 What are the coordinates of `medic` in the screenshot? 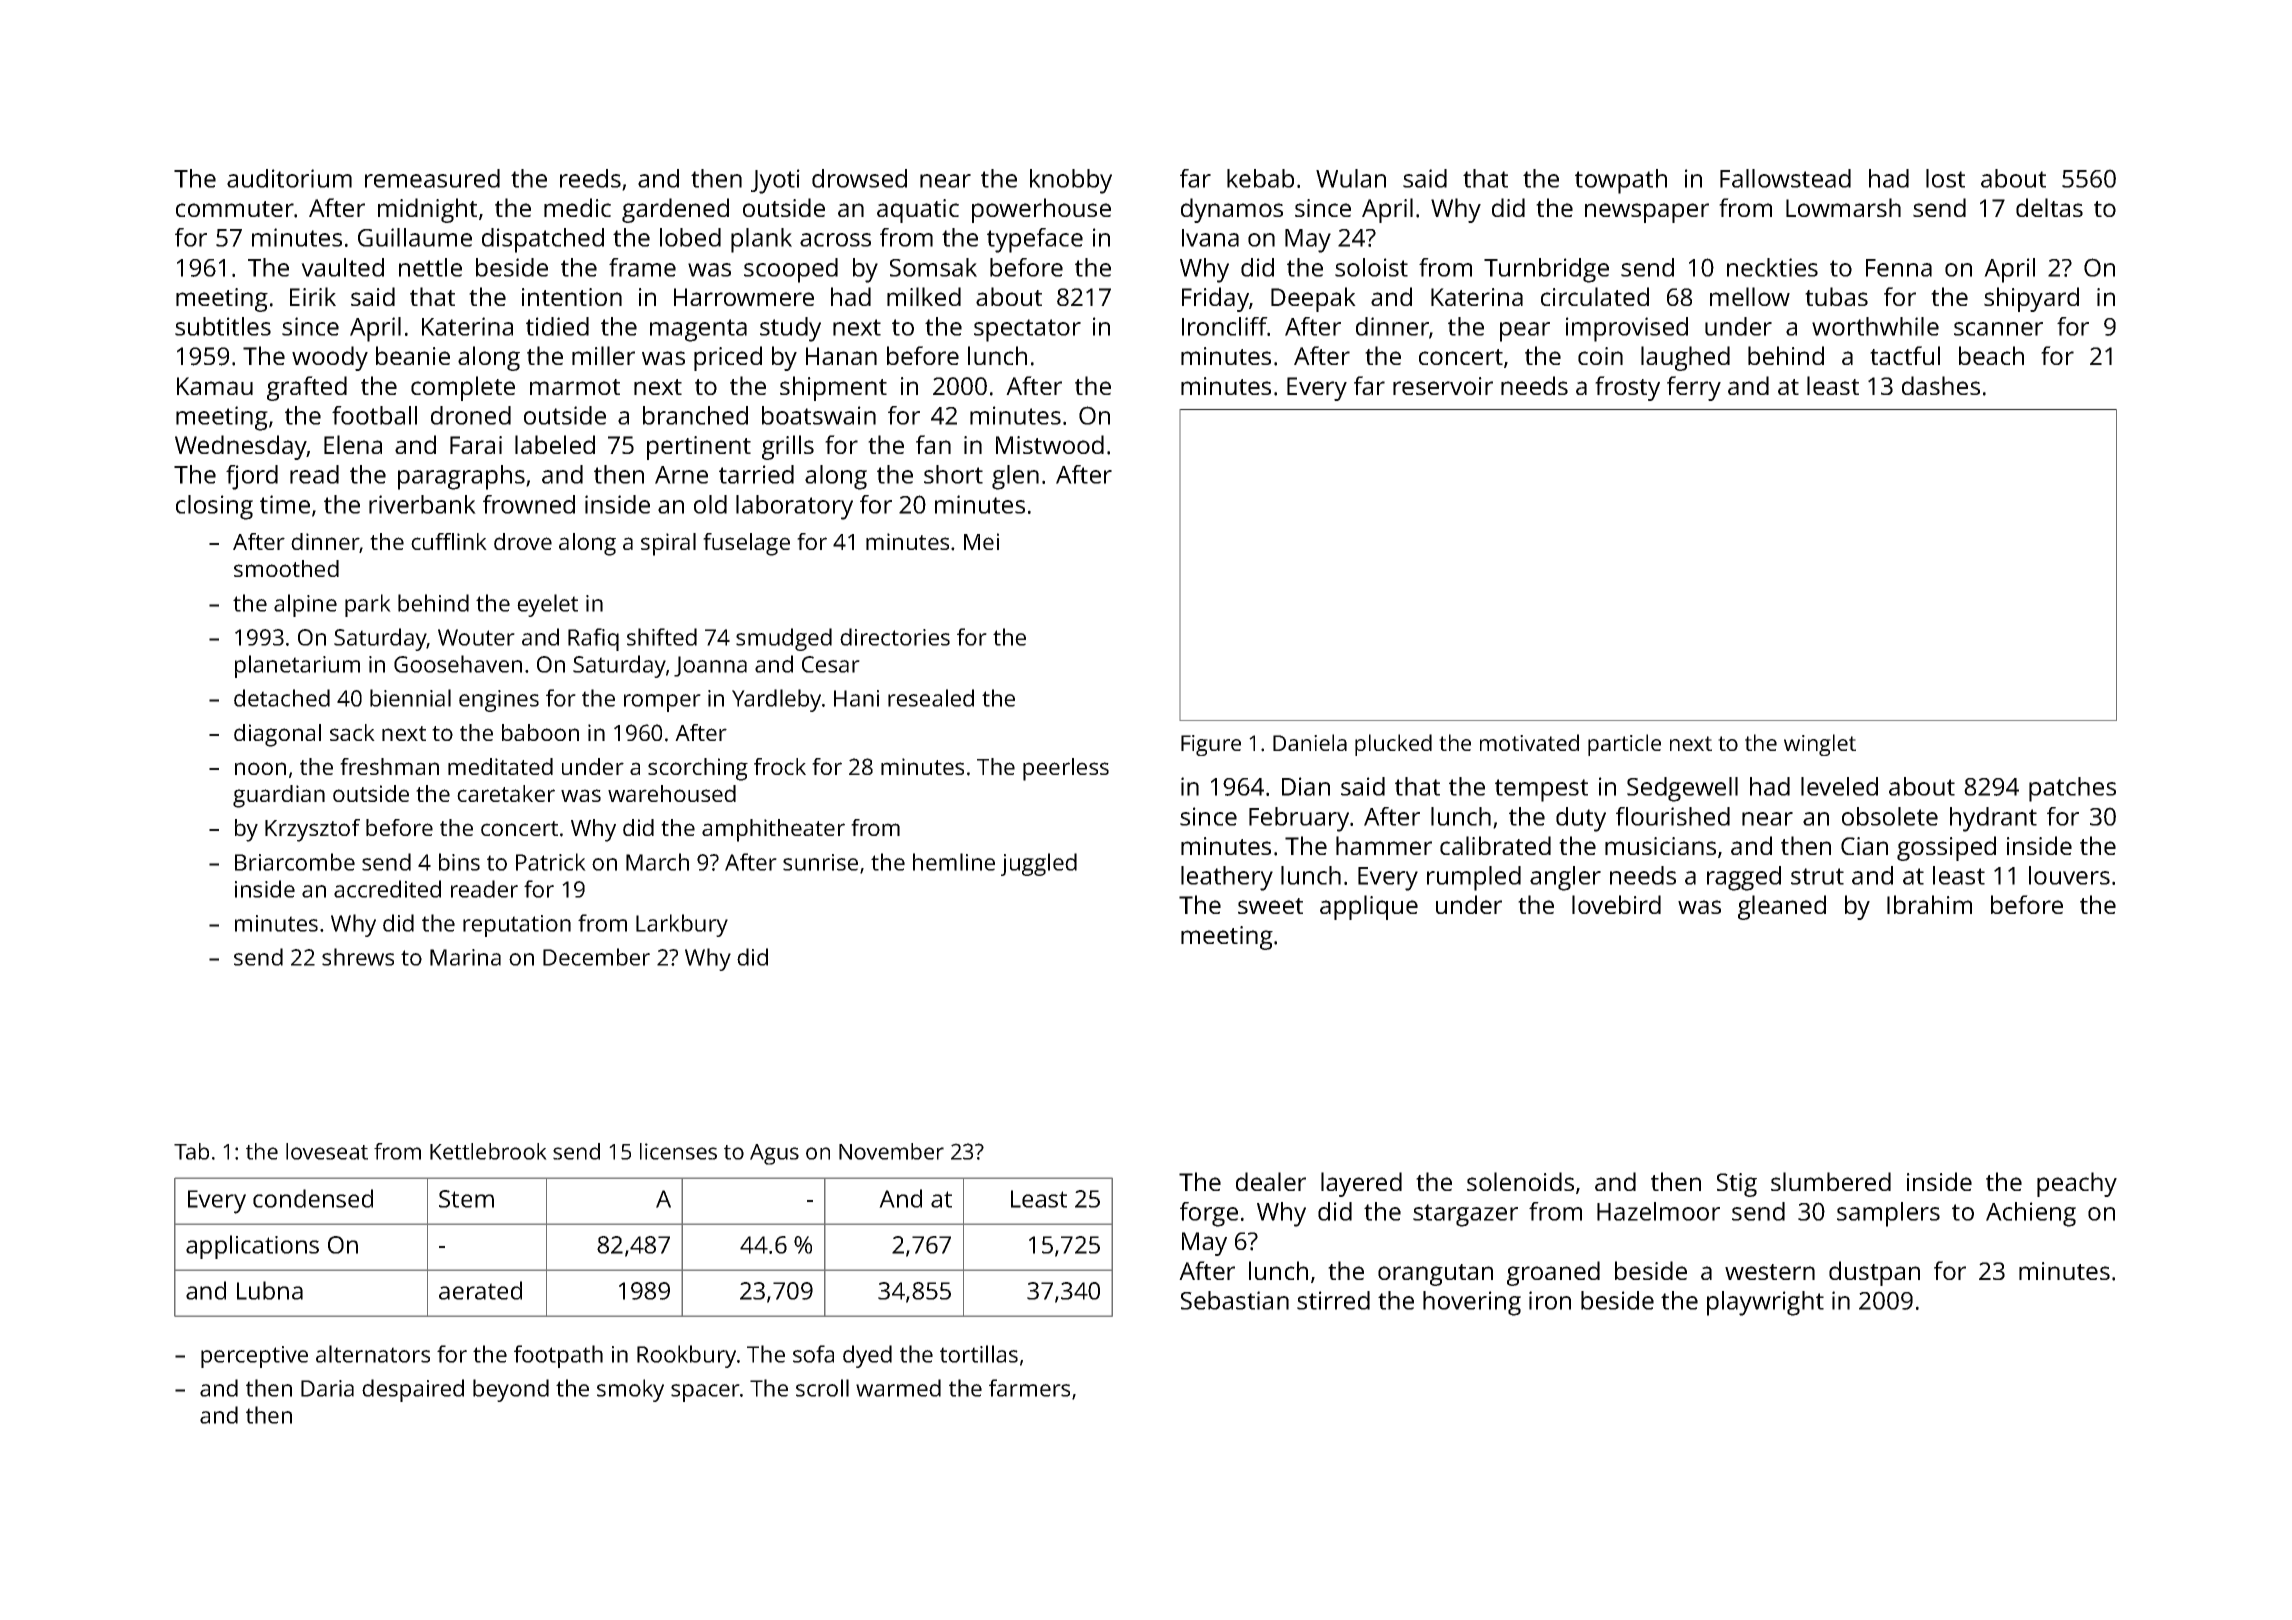 It's located at (577, 207).
